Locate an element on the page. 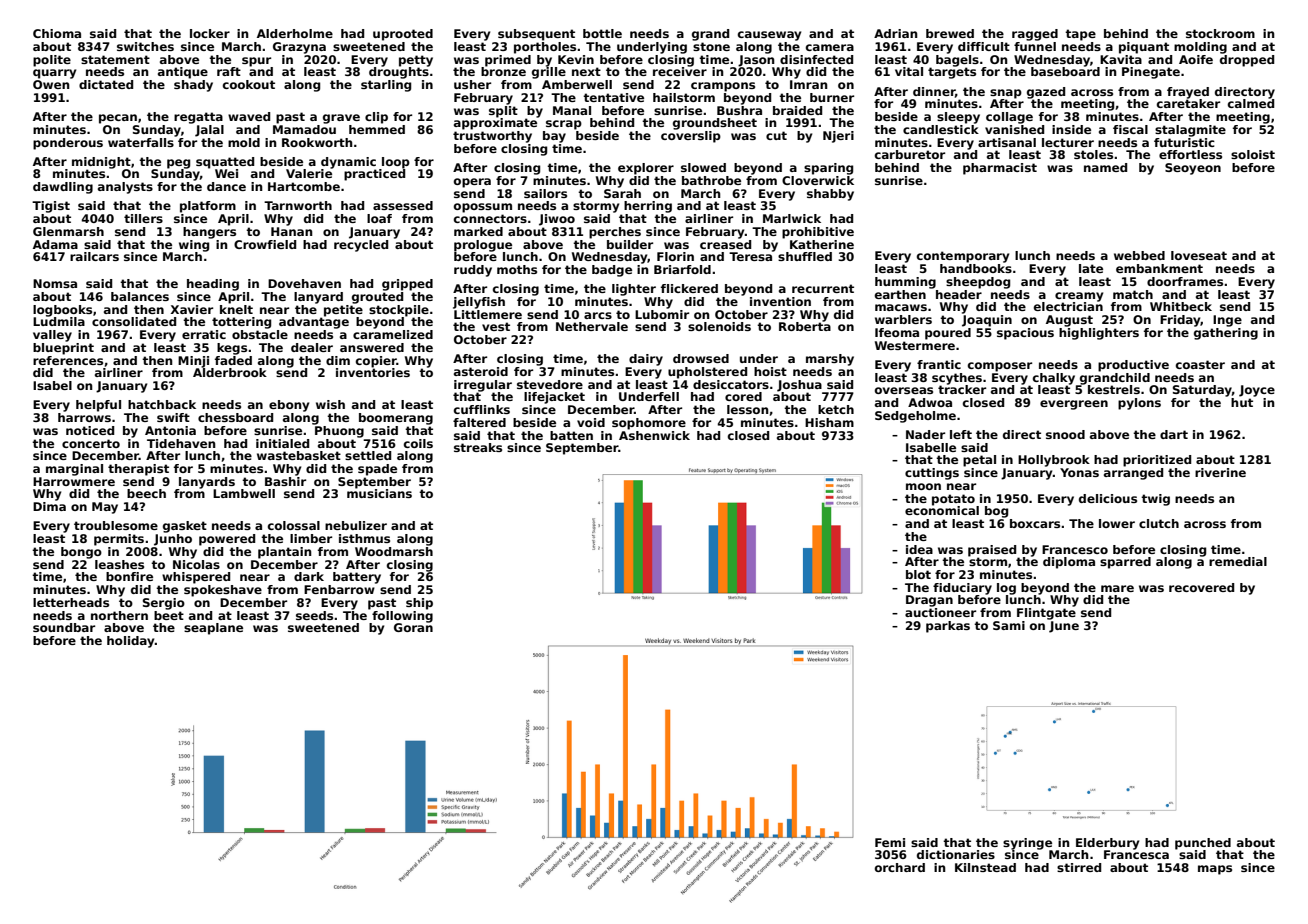 Image resolution: width=1308 pixels, height=924 pixels. receiver is located at coordinates (680, 71).
